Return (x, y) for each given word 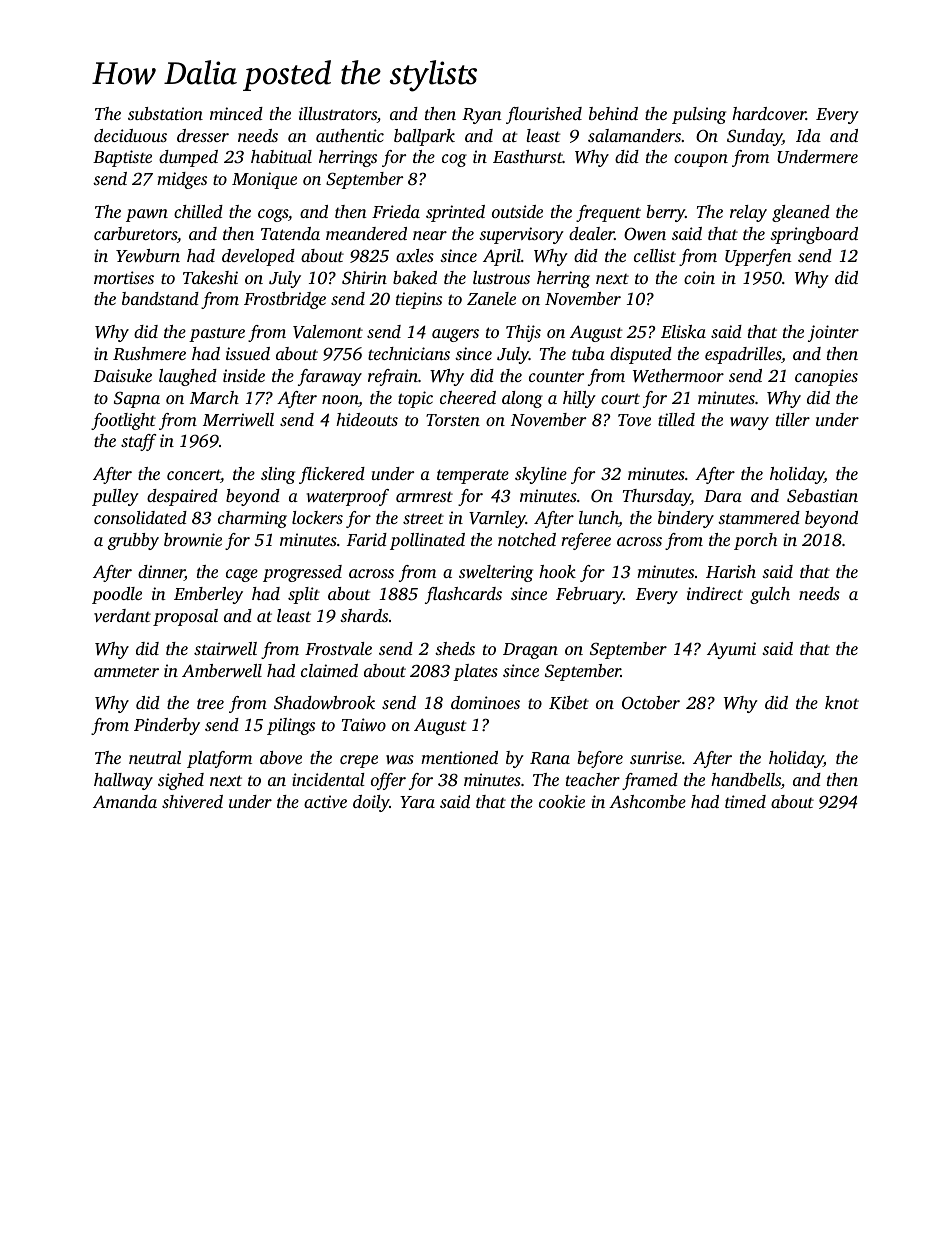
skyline (541, 475)
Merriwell (238, 419)
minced (236, 113)
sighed (181, 781)
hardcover (769, 113)
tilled (676, 419)
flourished (544, 115)
